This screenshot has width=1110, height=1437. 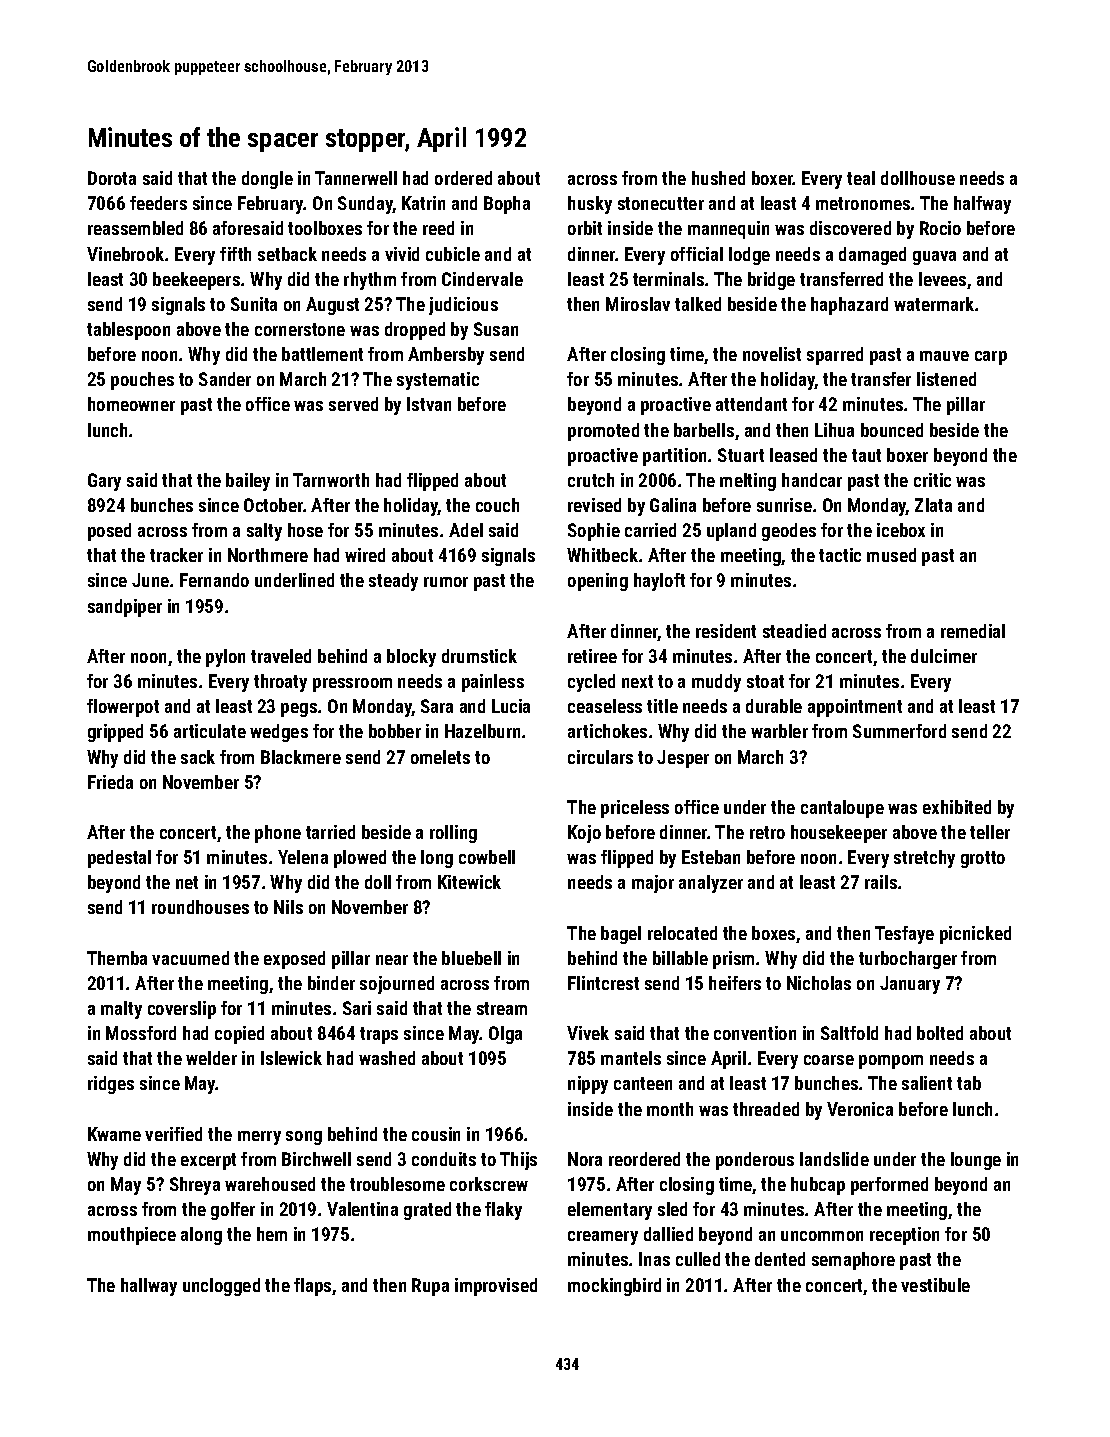 I want to click on hallway, so click(x=149, y=1287).
